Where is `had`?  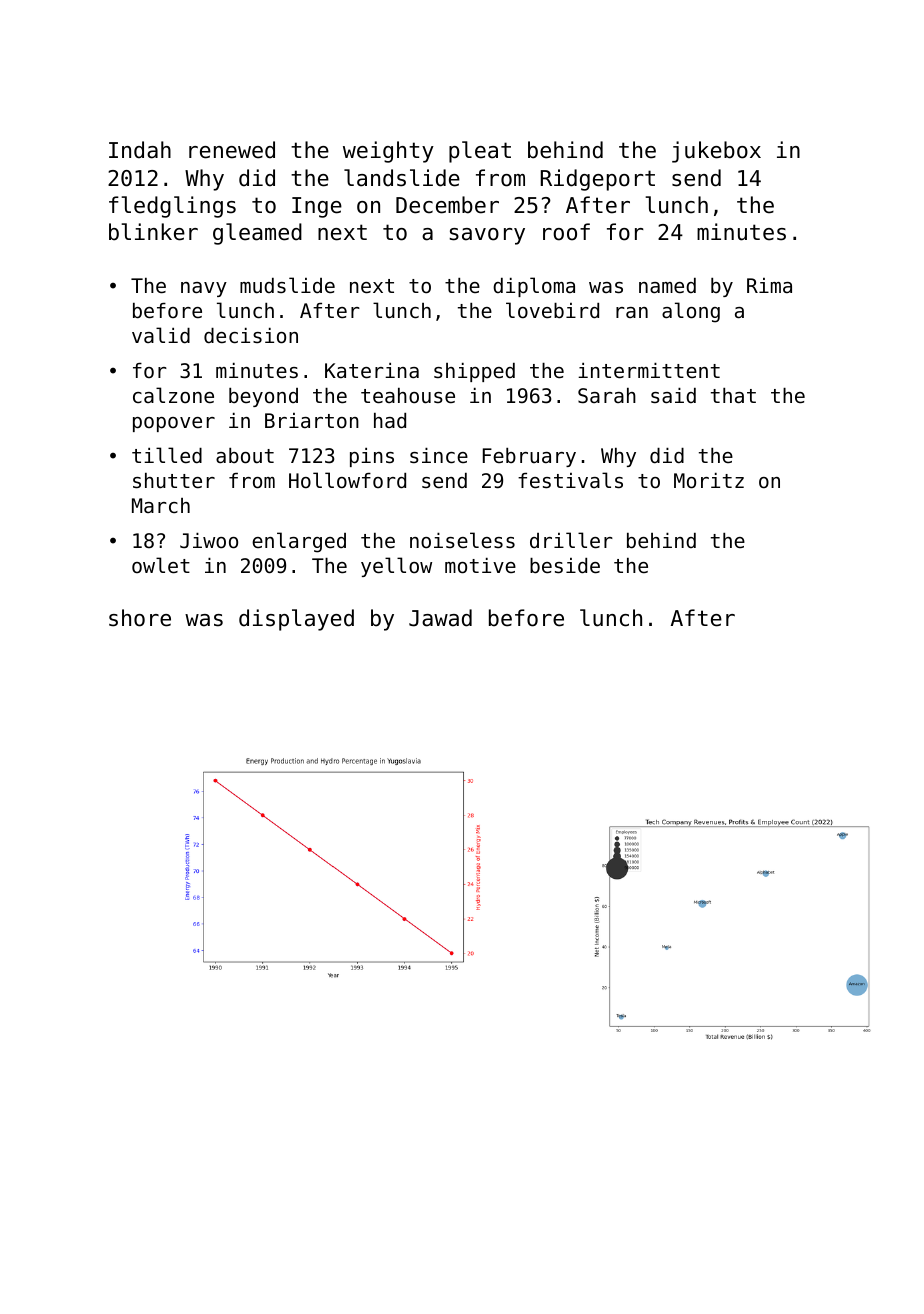
had is located at coordinates (390, 421).
